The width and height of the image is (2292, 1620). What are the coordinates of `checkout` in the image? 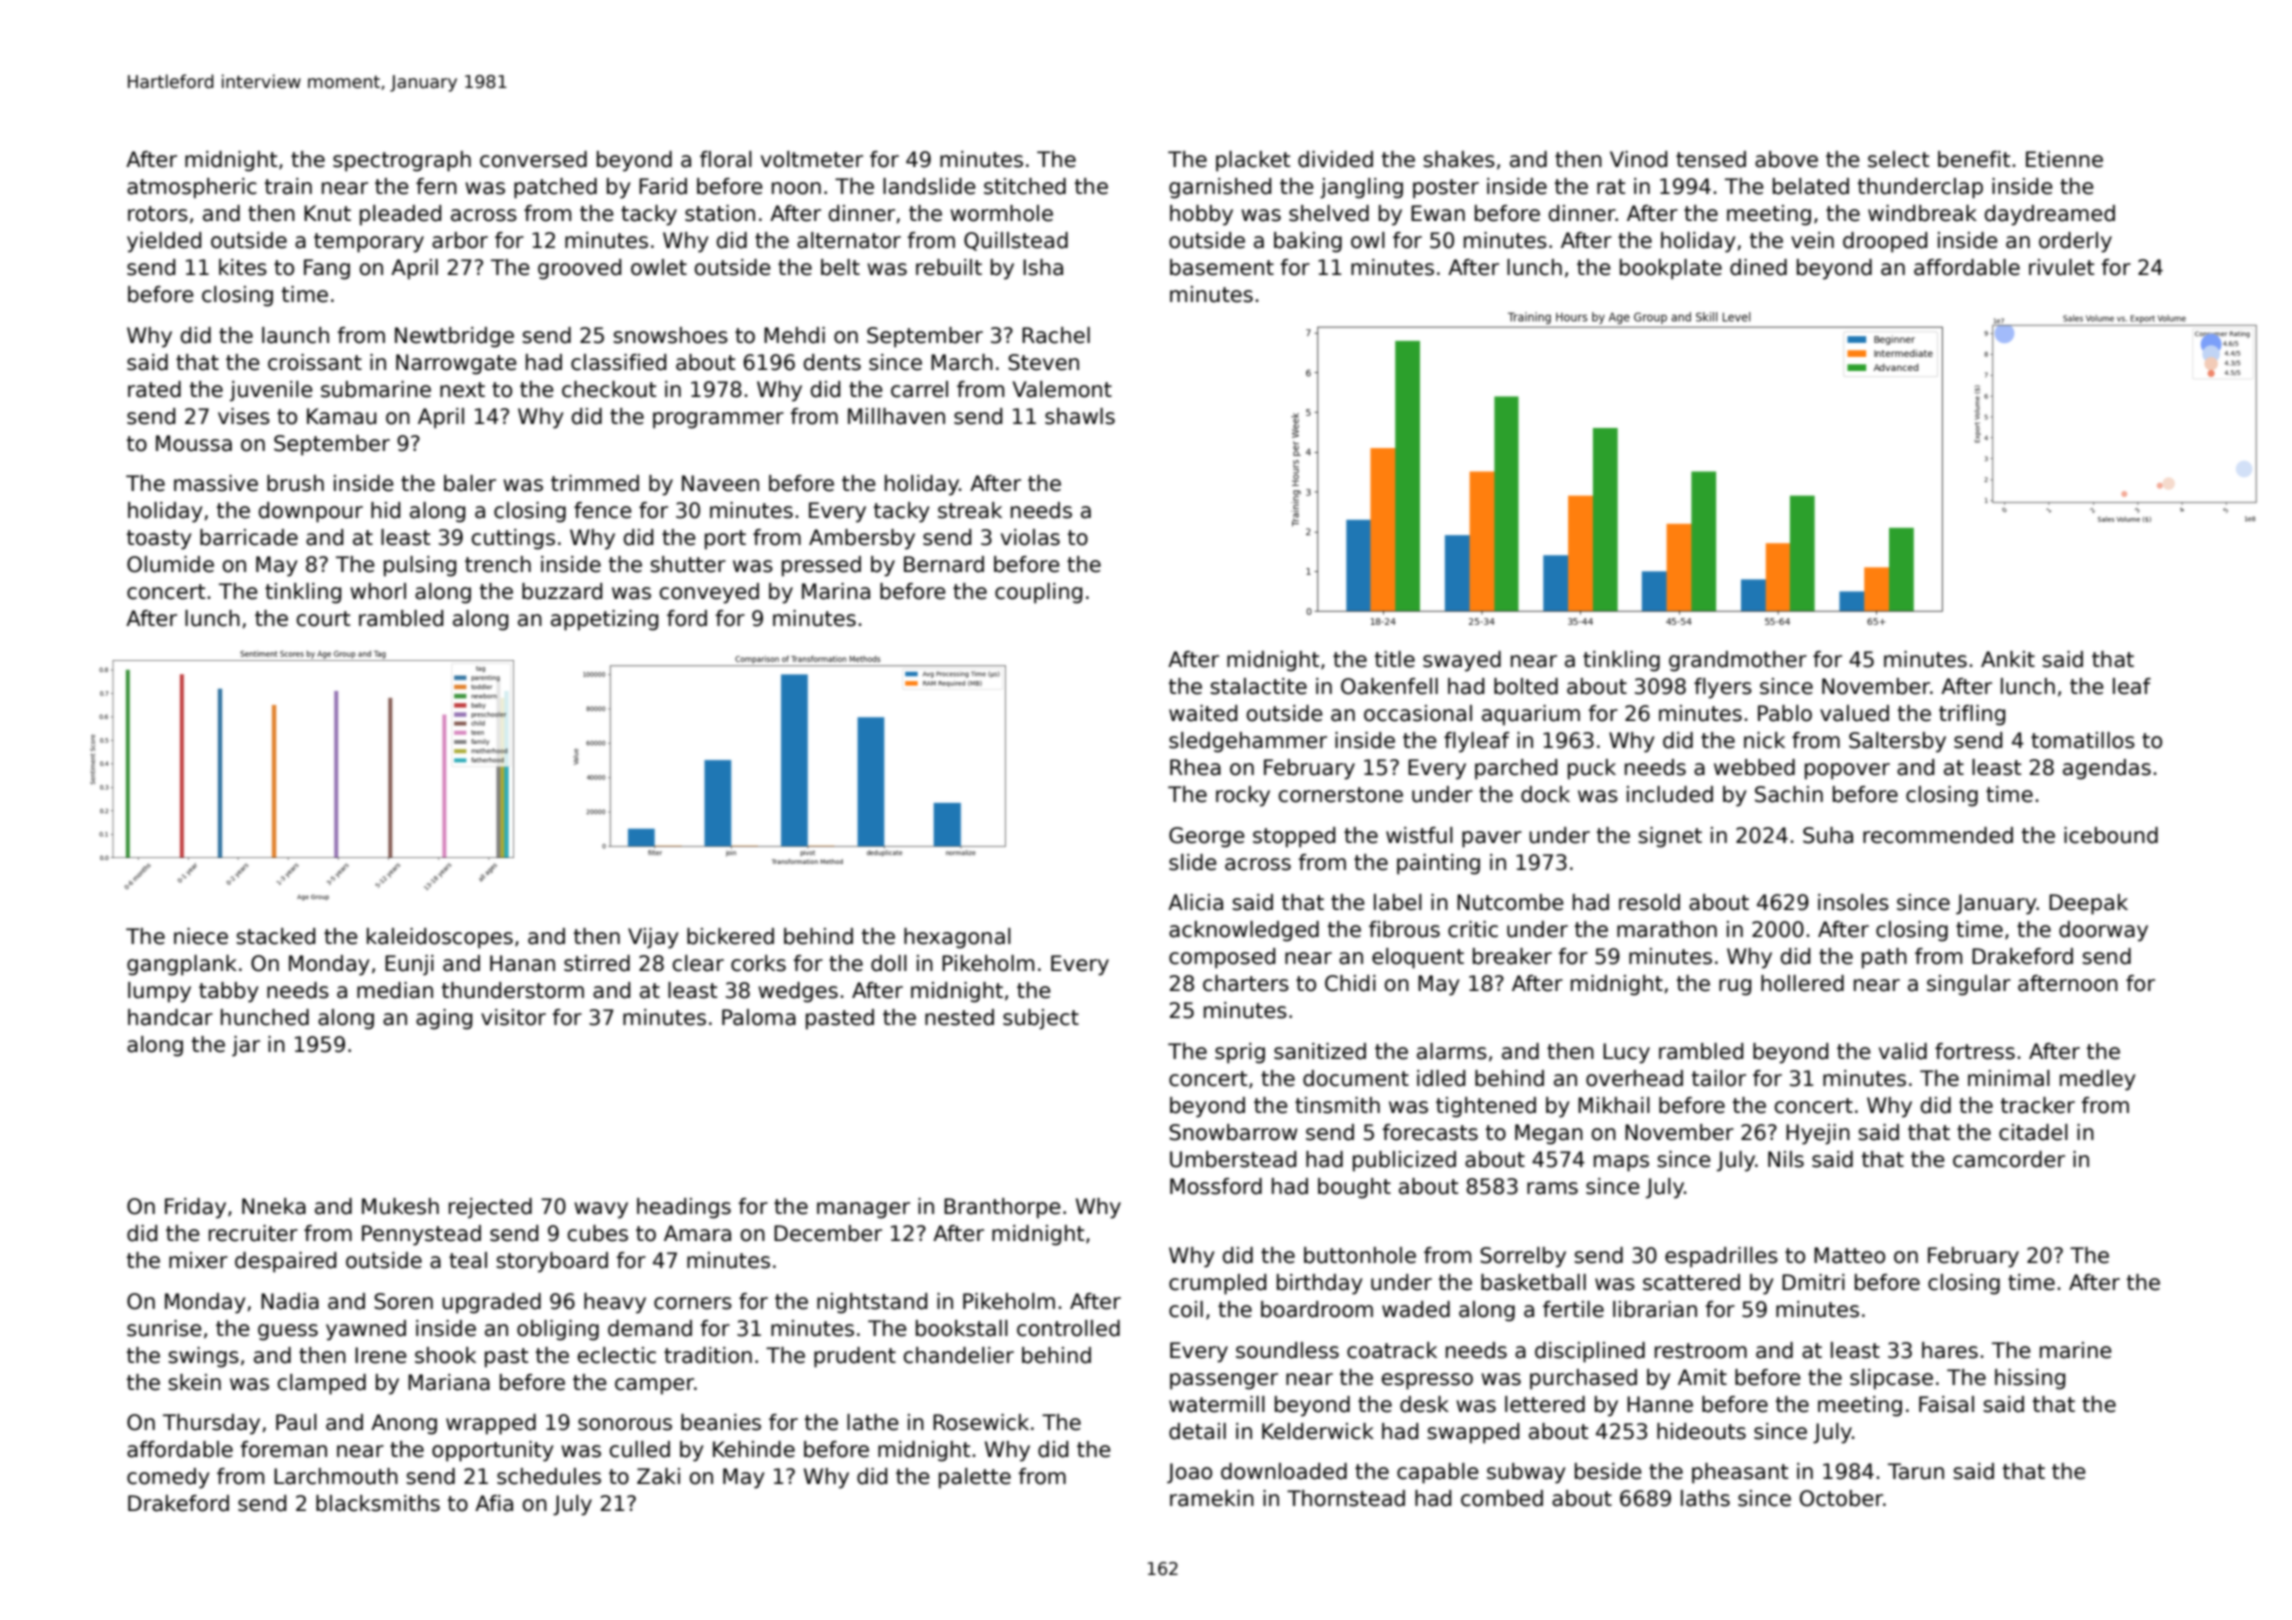 It's located at (609, 389).
